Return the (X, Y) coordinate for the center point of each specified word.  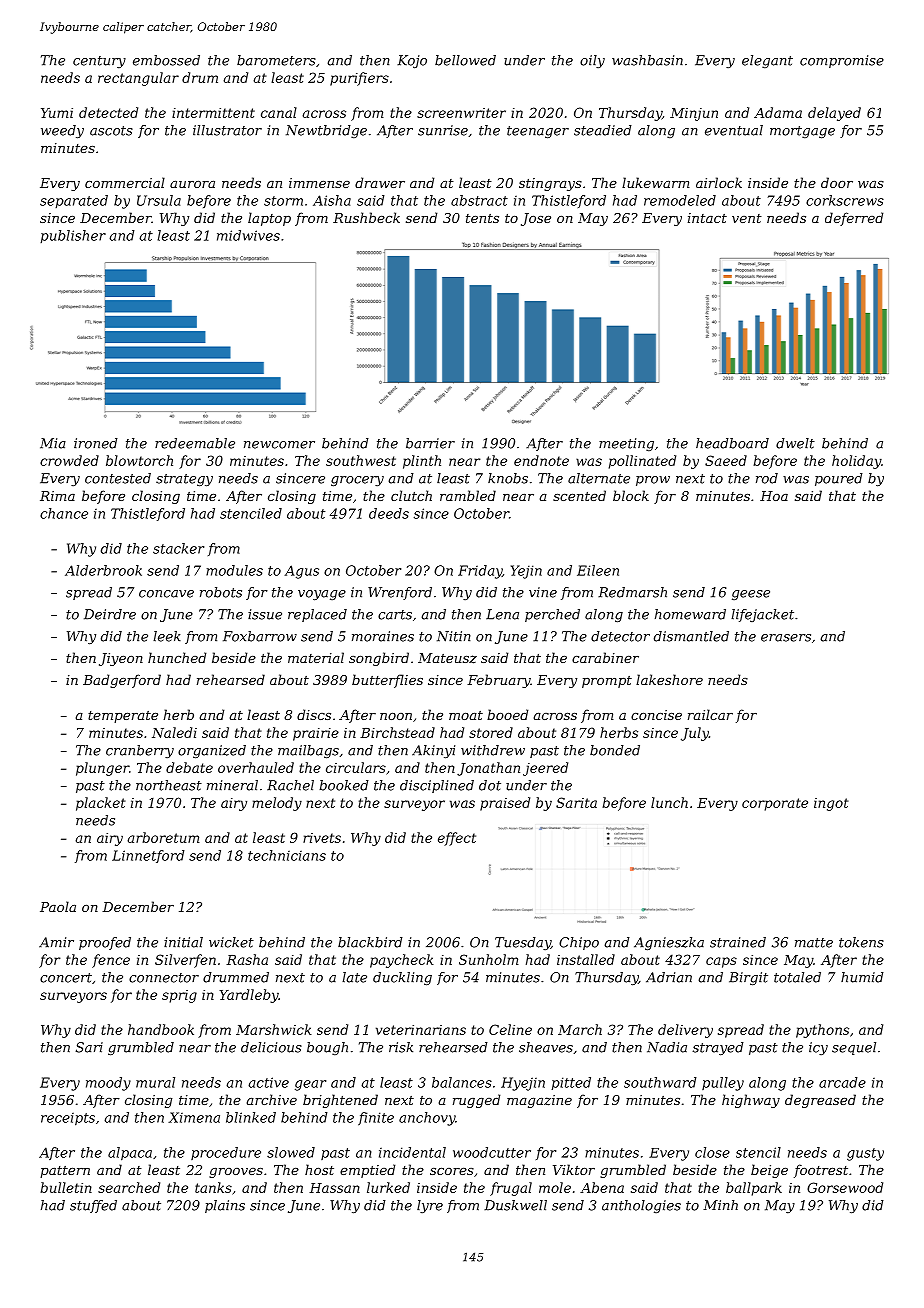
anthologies (641, 1206)
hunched (177, 657)
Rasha (247, 959)
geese (751, 595)
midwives (248, 235)
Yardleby (249, 996)
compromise (842, 61)
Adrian (669, 977)
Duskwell (515, 1205)
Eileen (598, 570)
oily (592, 61)
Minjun (694, 114)
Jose (536, 219)
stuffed (93, 1206)
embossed (166, 60)
